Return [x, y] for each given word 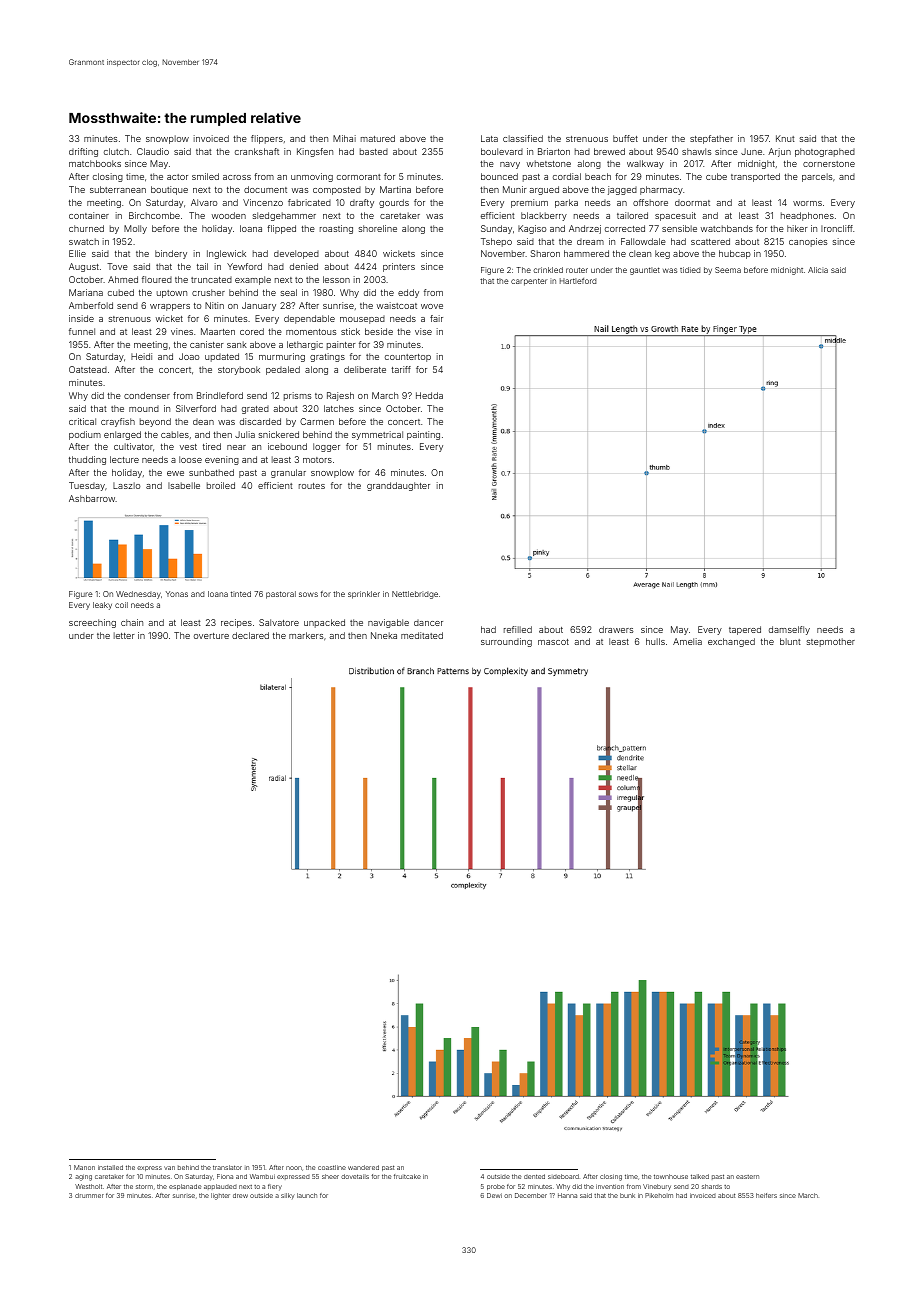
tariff [401, 369]
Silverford [196, 408]
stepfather [711, 139]
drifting [83, 152]
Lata [489, 138]
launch [307, 1195]
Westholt [88, 1186]
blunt [790, 641]
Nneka [384, 635]
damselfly [789, 630]
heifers [766, 1195]
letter [124, 635]
